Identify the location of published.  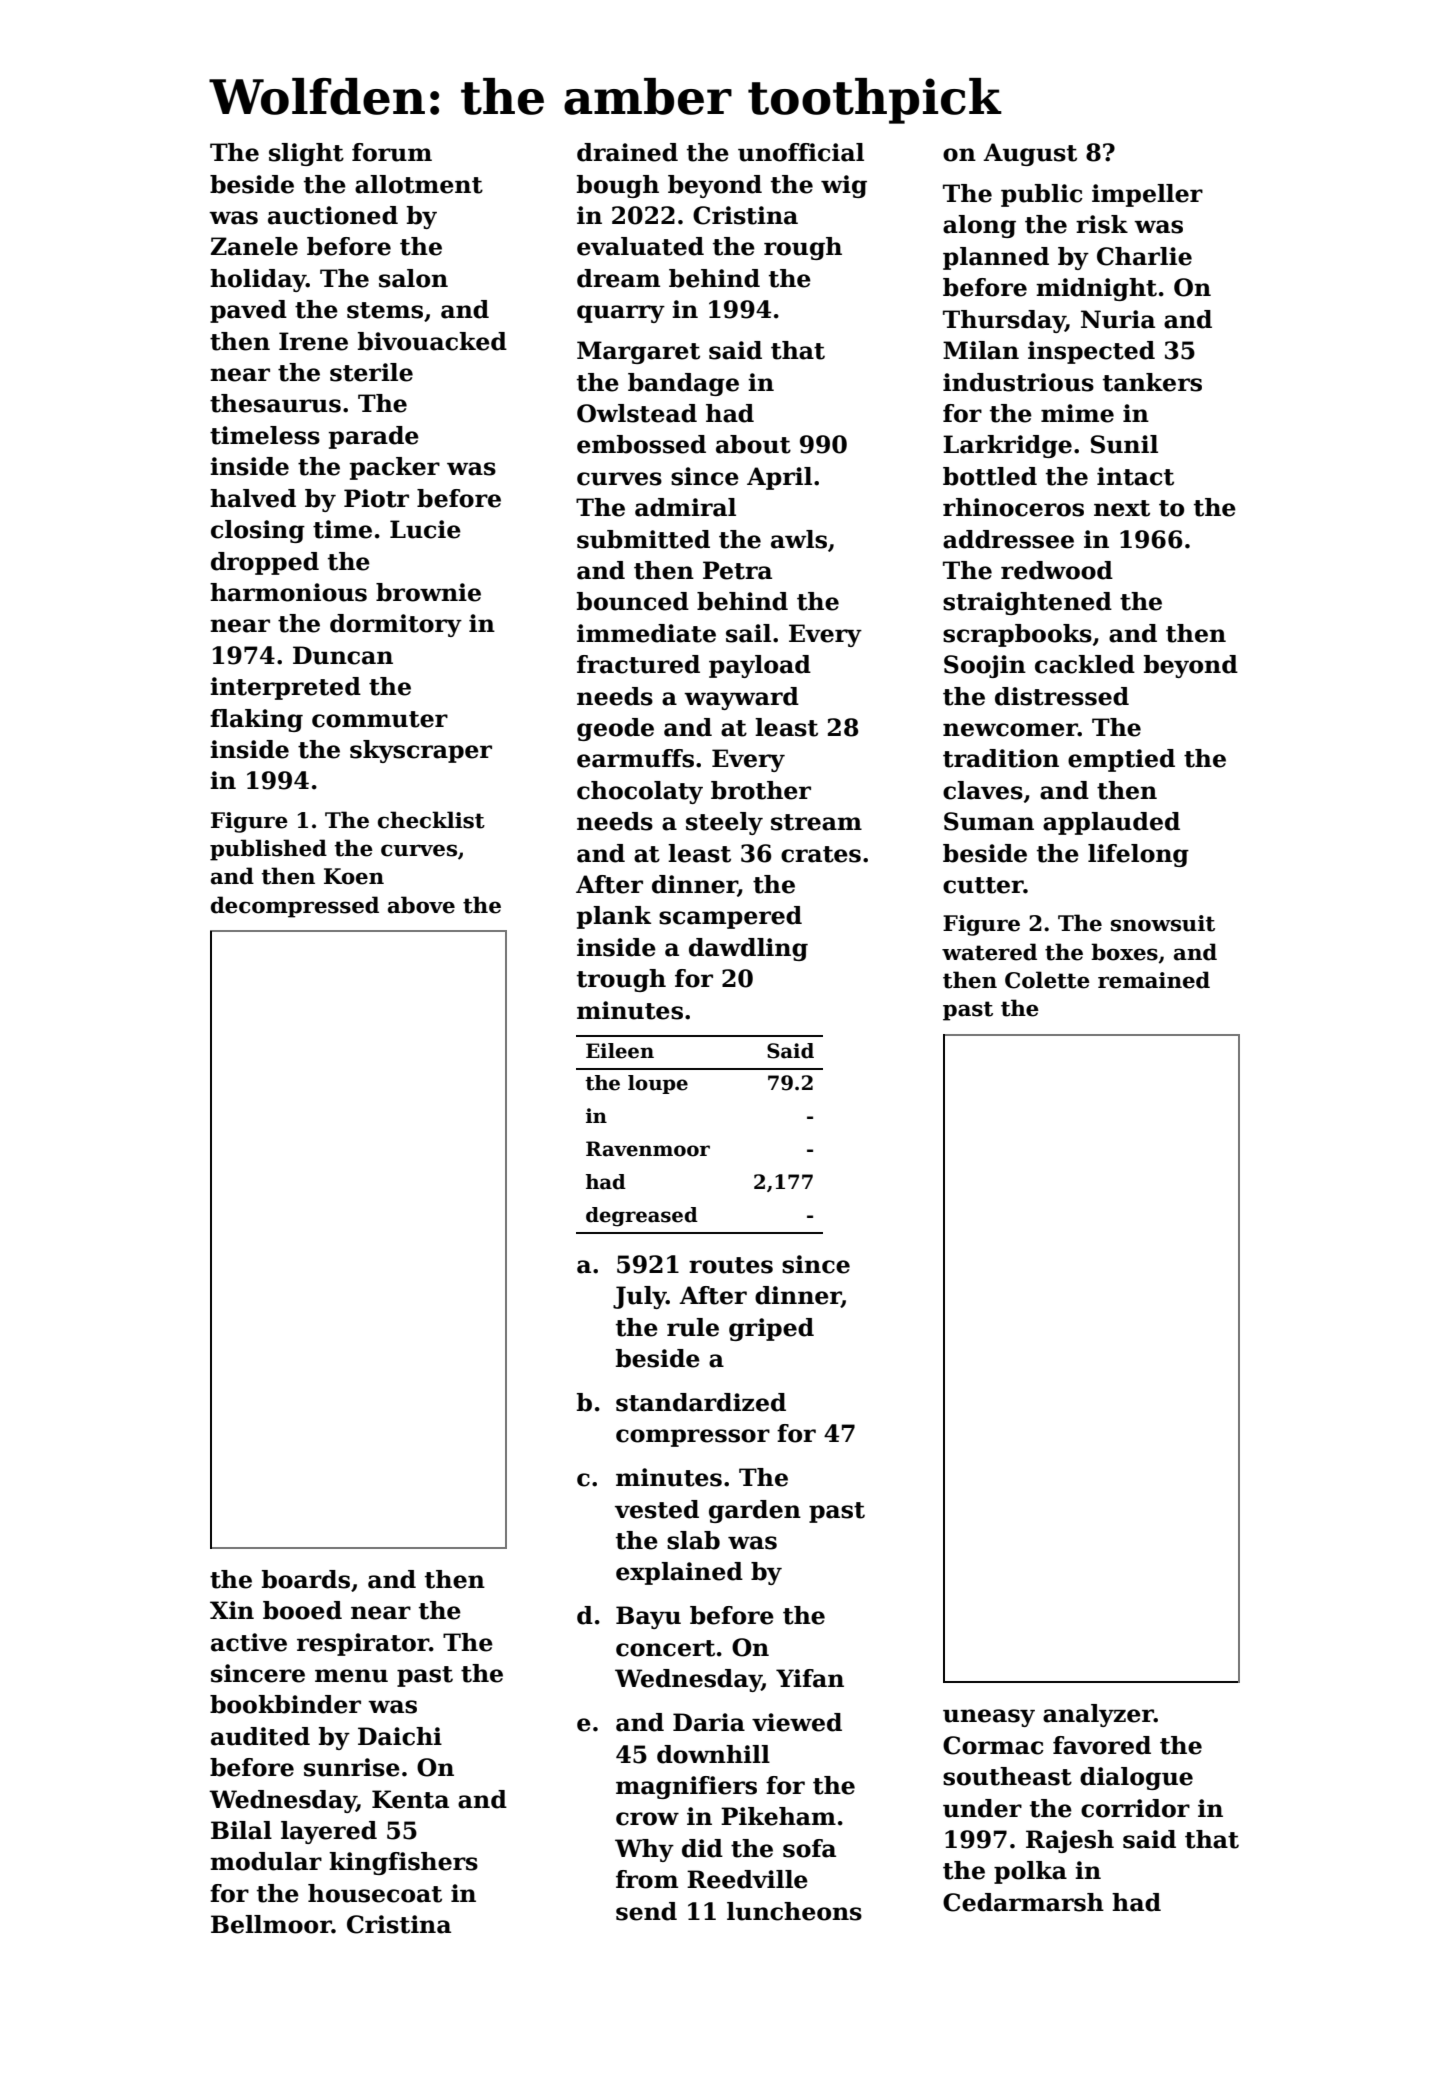
(268, 850).
